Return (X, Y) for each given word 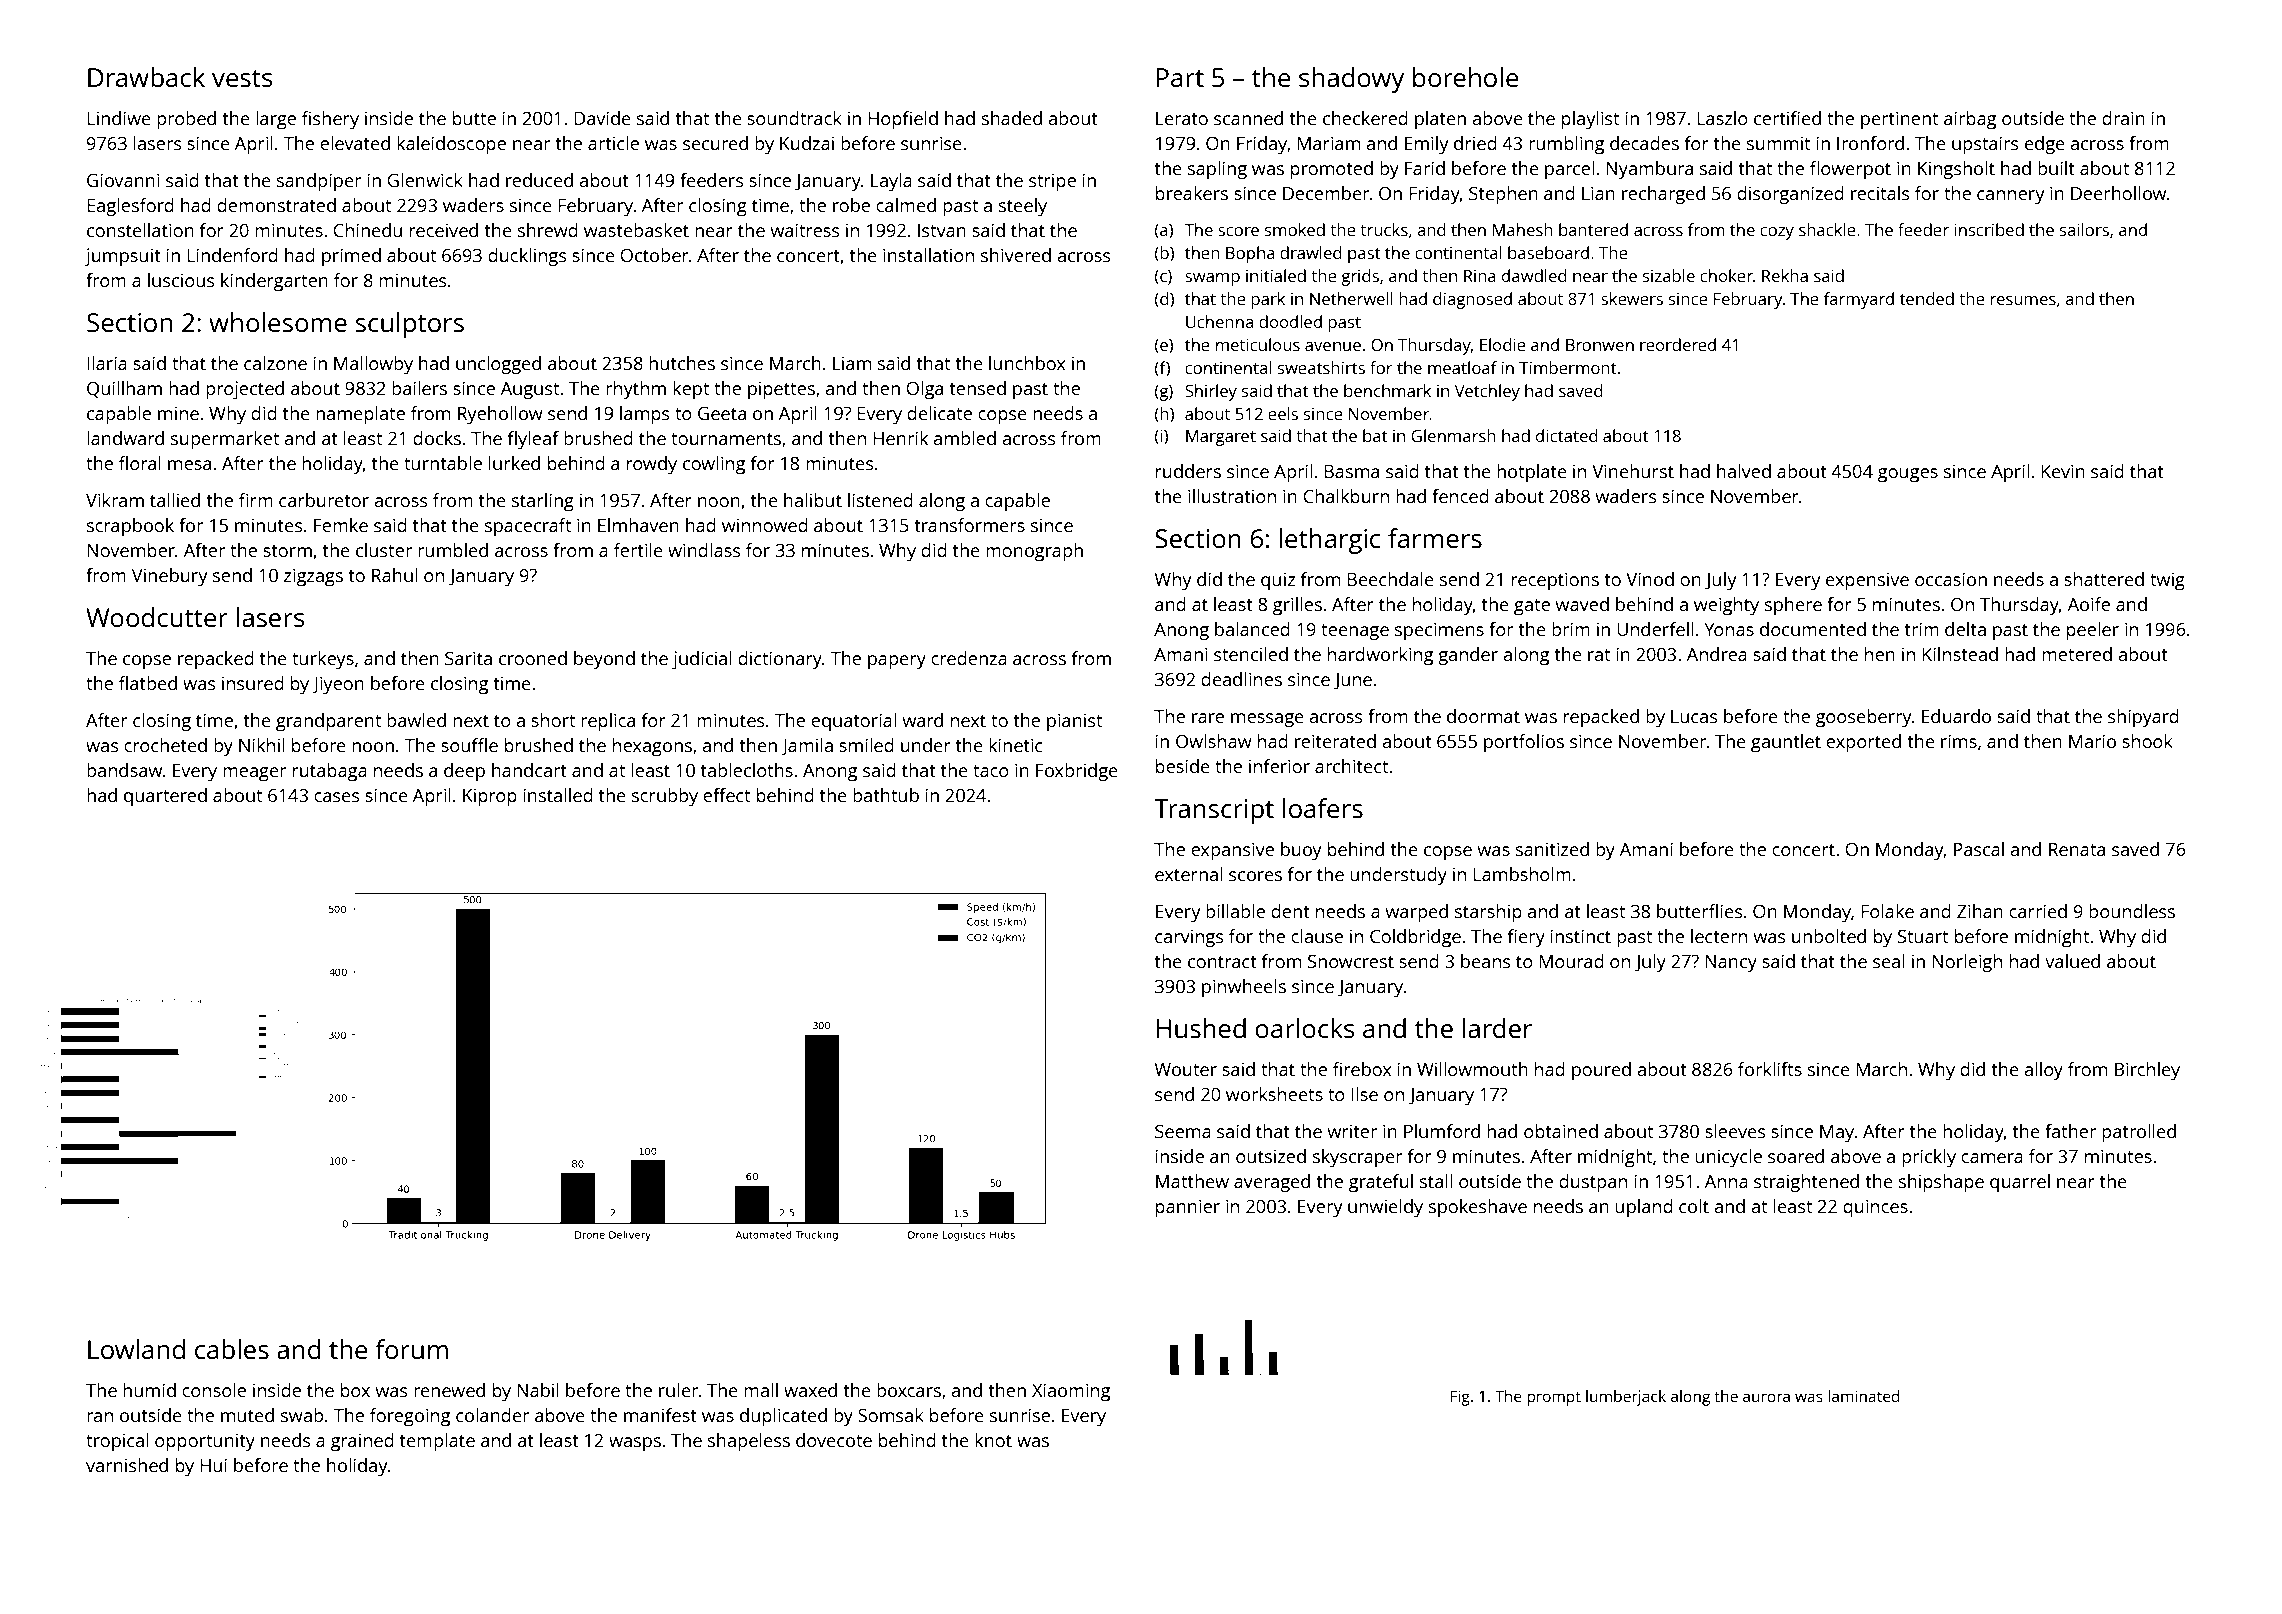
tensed (977, 388)
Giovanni (123, 180)
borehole (1466, 77)
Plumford (1442, 1131)
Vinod (1650, 579)
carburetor (324, 500)
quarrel (2020, 1183)
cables (232, 1349)
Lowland (136, 1349)
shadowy (1351, 80)
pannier (1188, 1208)
